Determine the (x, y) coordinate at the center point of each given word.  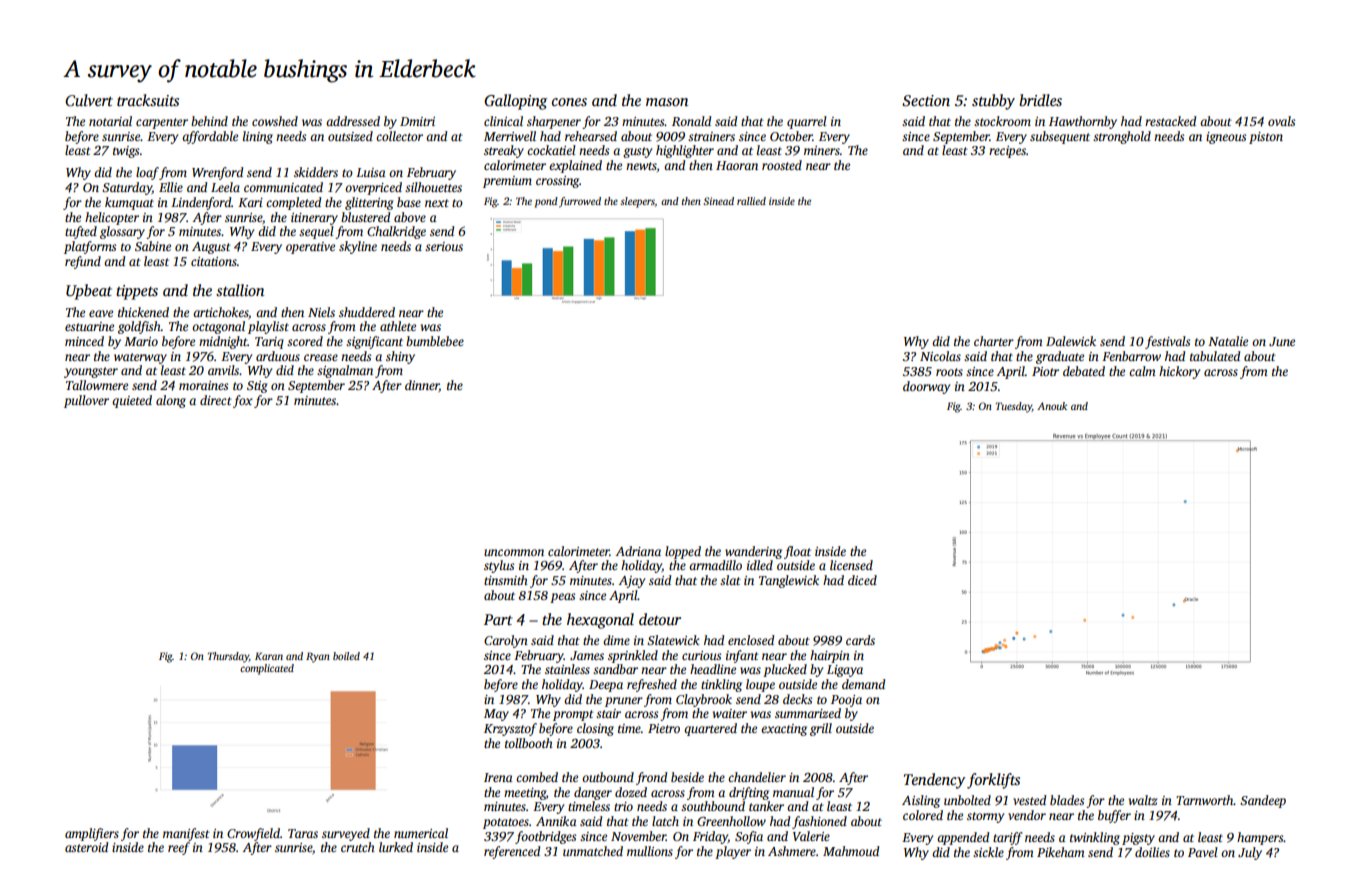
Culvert (89, 100)
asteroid (86, 847)
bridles (1040, 100)
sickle (988, 852)
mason (667, 102)
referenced (512, 852)
